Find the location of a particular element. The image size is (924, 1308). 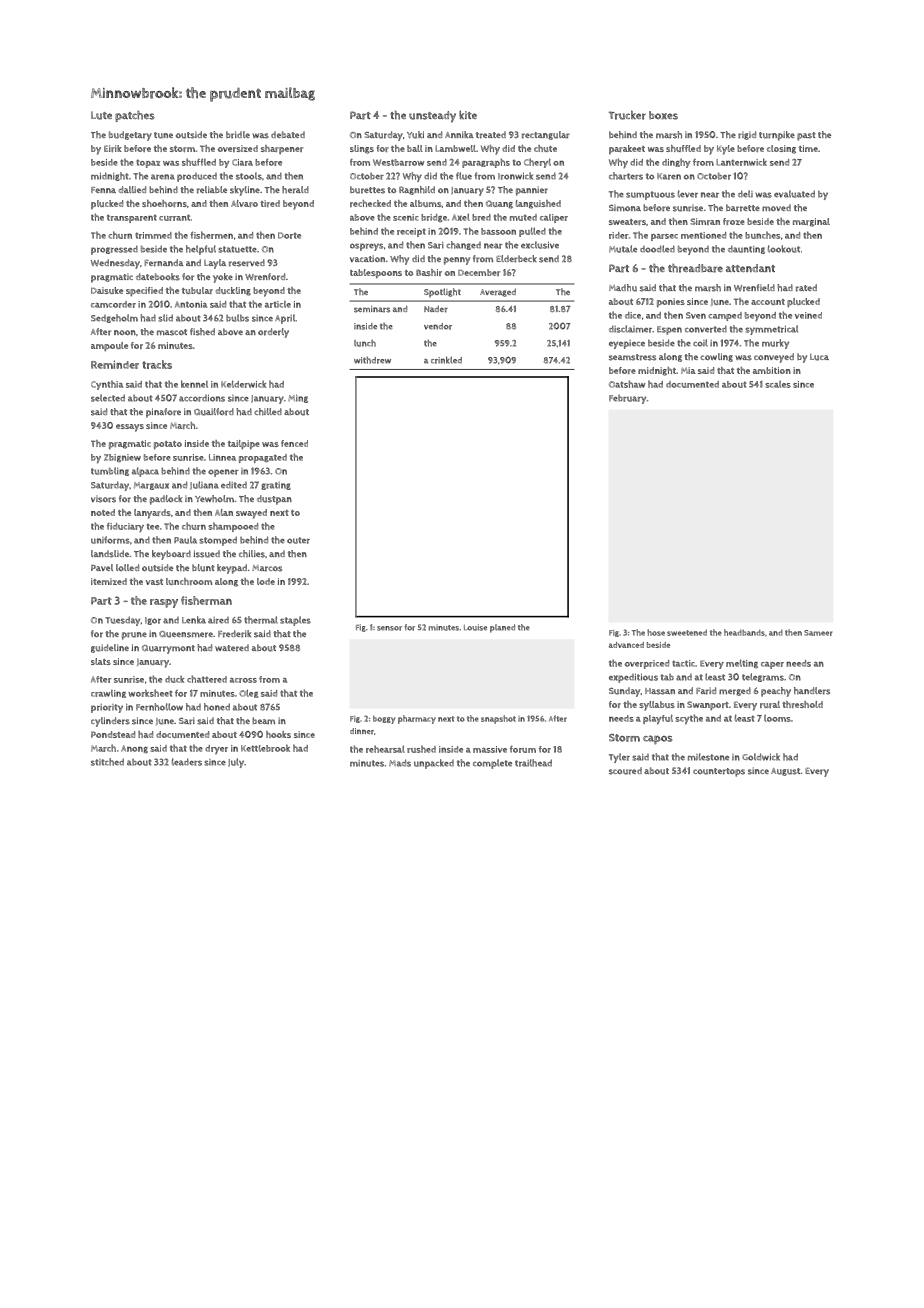

unpacked is located at coordinates (434, 764).
